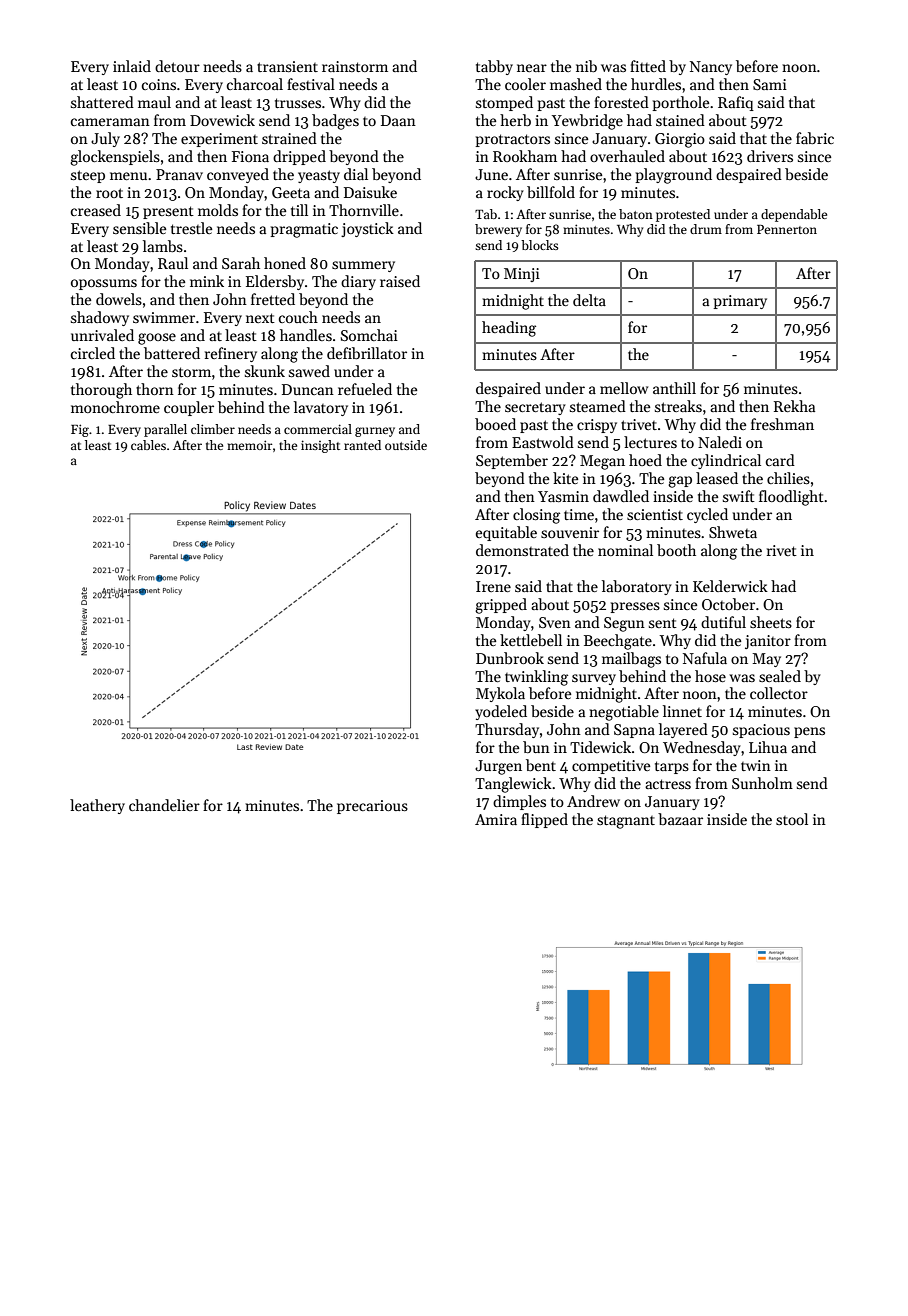 The height and width of the page is (1316, 908). What do you see at coordinates (791, 498) in the page?
I see `floodlight` at bounding box center [791, 498].
